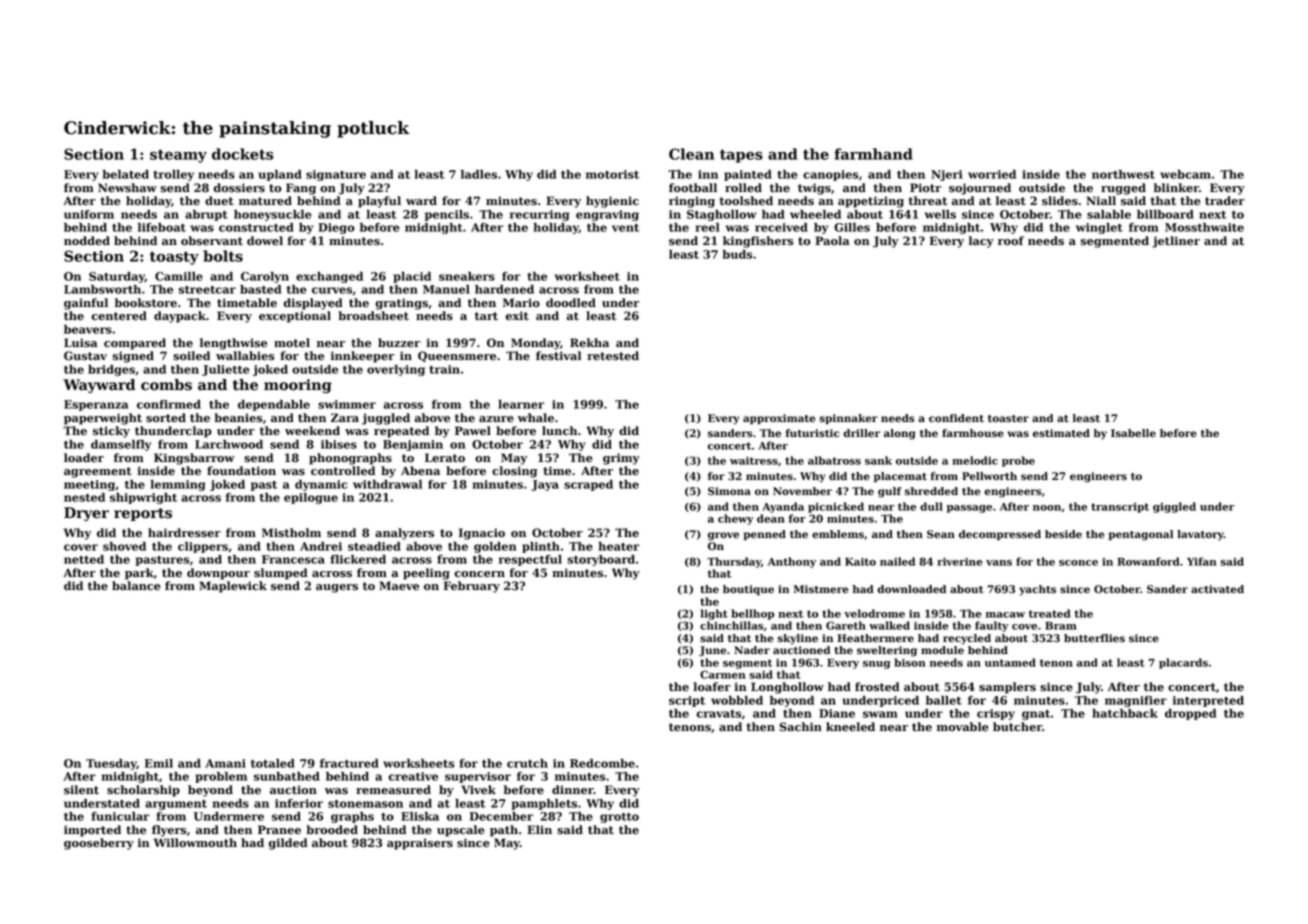 This screenshot has height=924, width=1308. Describe the element at coordinates (111, 432) in the screenshot. I see `sticky` at that location.
